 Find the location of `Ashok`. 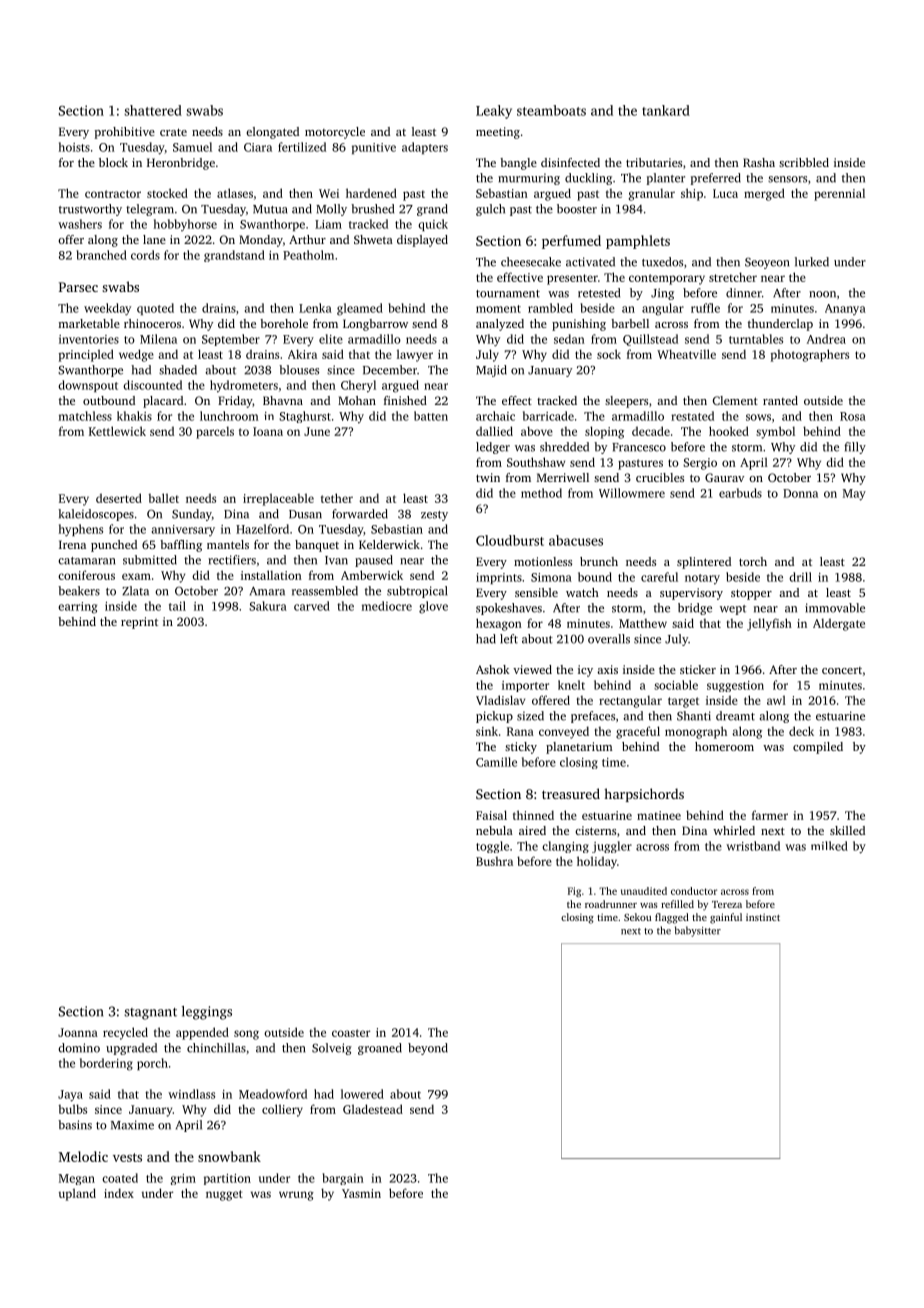

Ashok is located at coordinates (493, 669).
